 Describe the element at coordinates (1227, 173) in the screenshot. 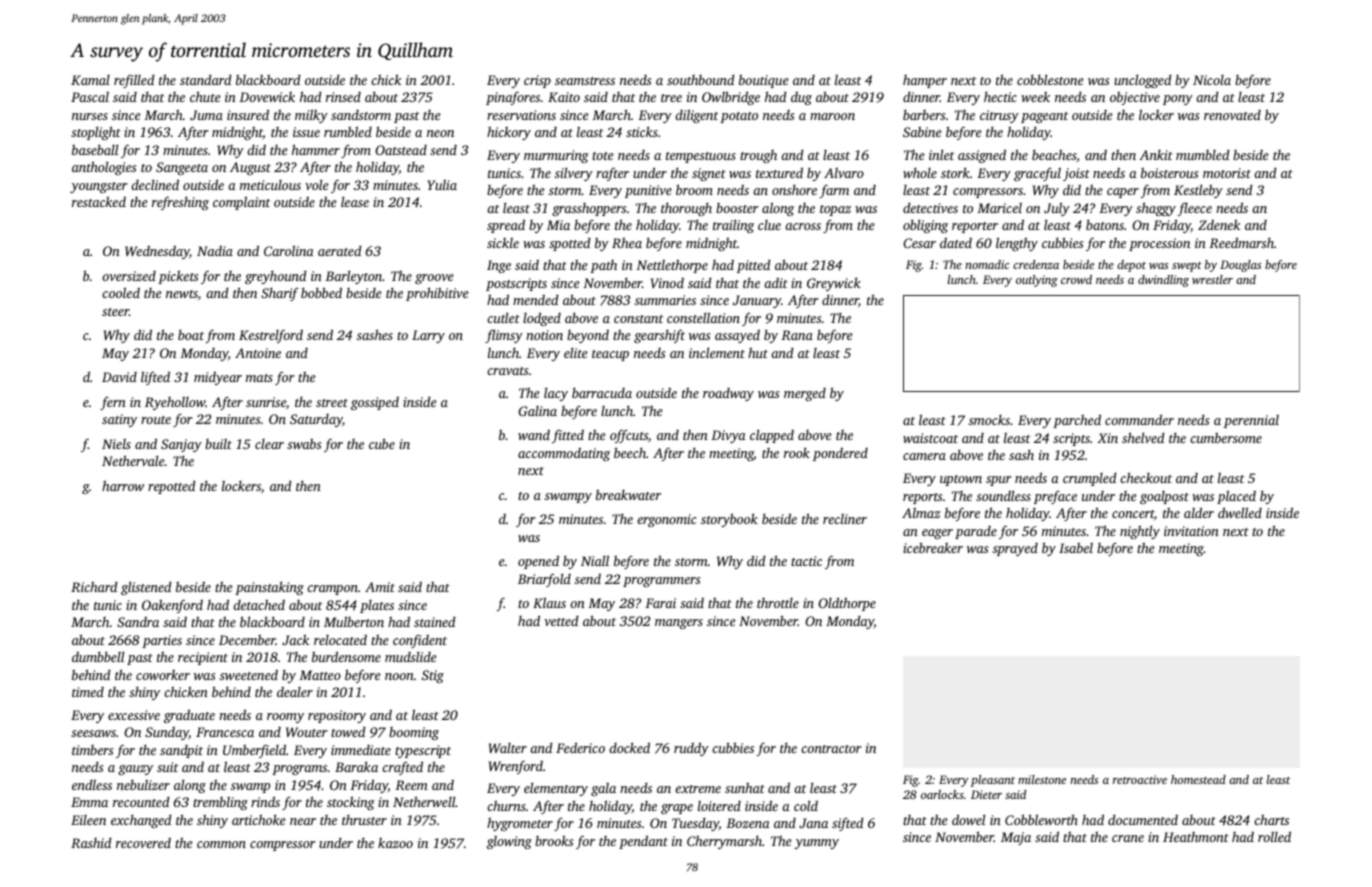

I see `motorist` at that location.
